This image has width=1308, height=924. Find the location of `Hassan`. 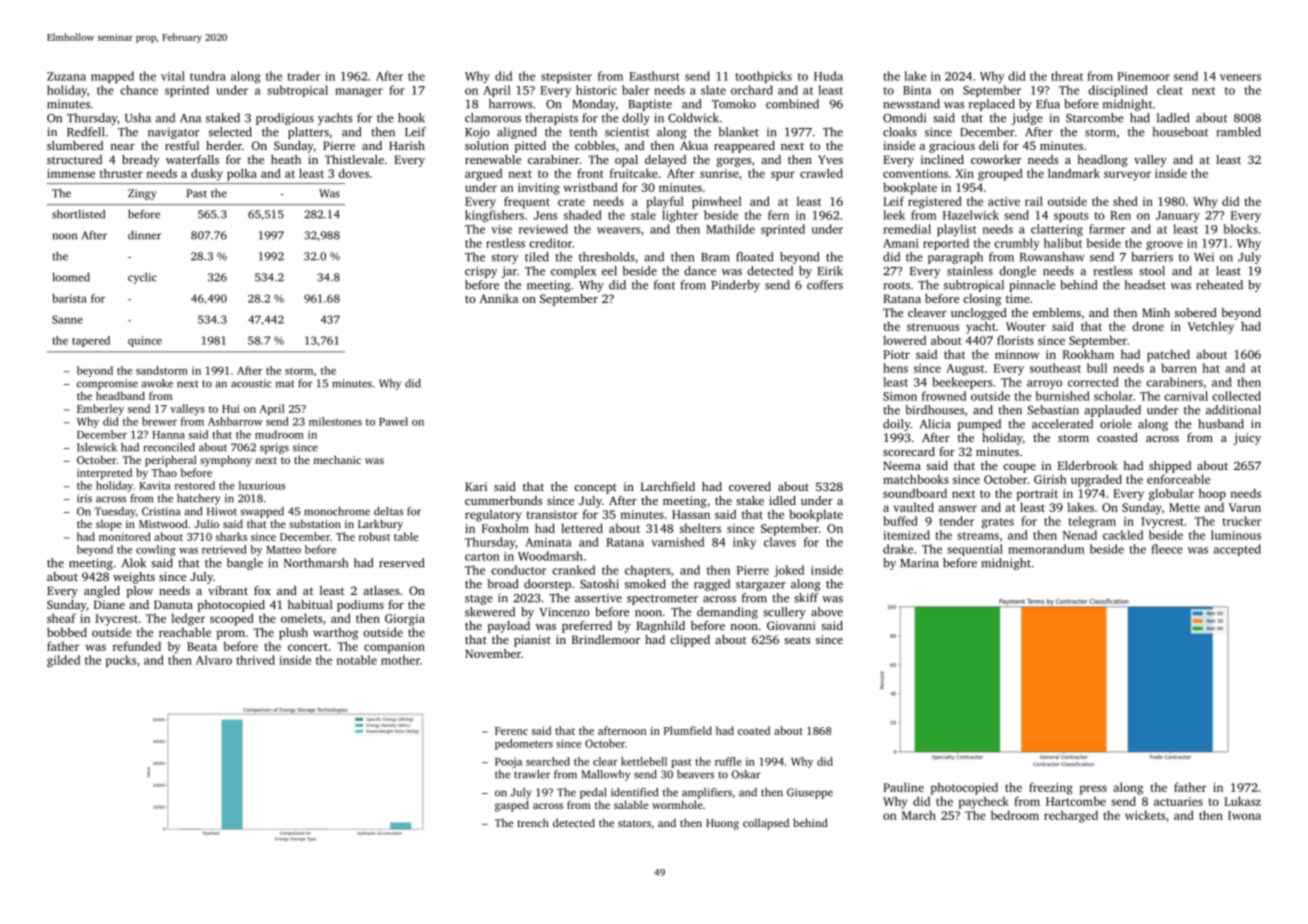

Hassan is located at coordinates (691, 514).
